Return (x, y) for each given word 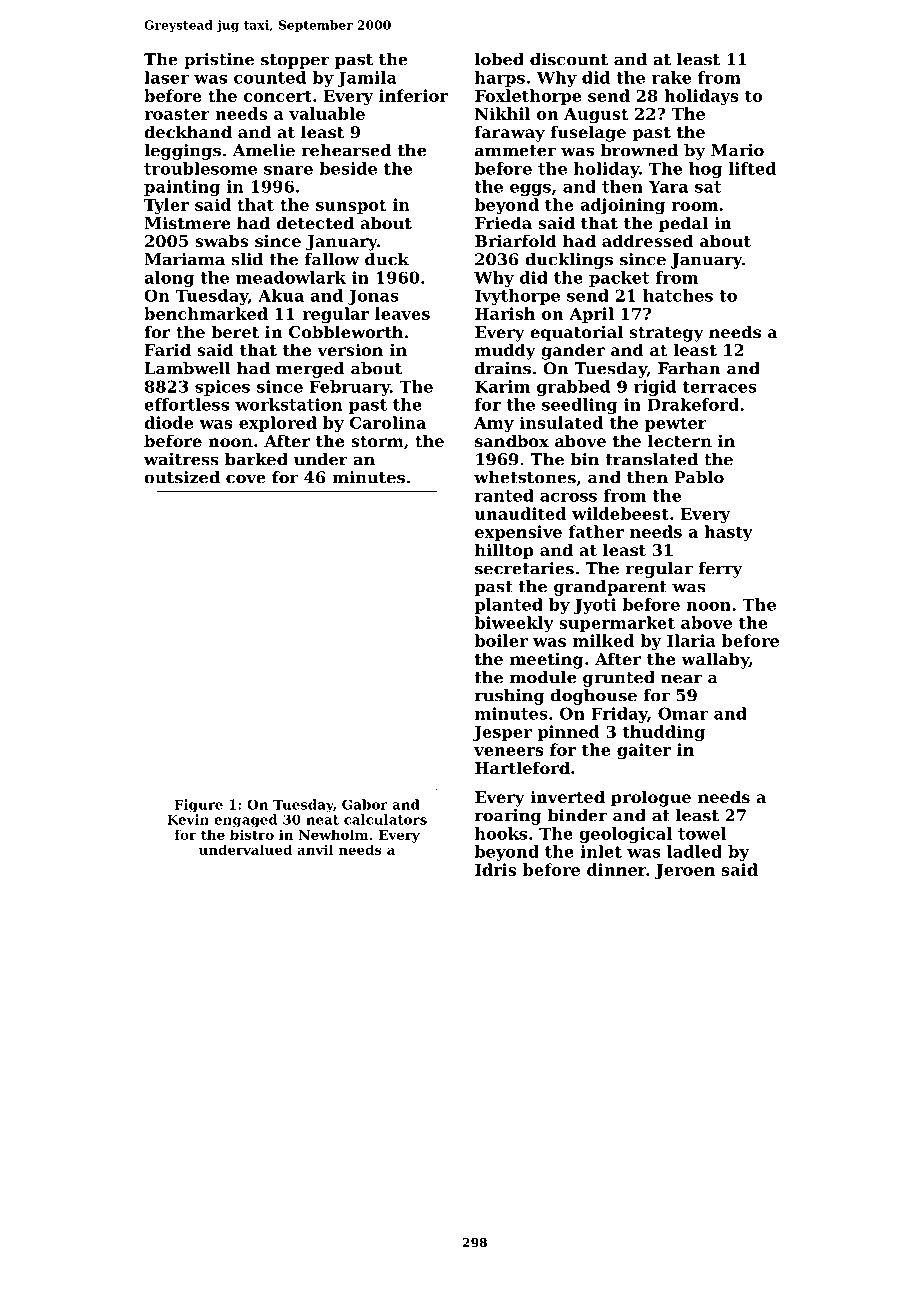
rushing (510, 697)
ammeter (515, 151)
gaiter (644, 751)
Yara (668, 186)
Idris (495, 869)
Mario (737, 150)
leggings (182, 152)
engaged (245, 821)
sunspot (351, 206)
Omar (683, 713)
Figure (199, 805)
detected (315, 222)
